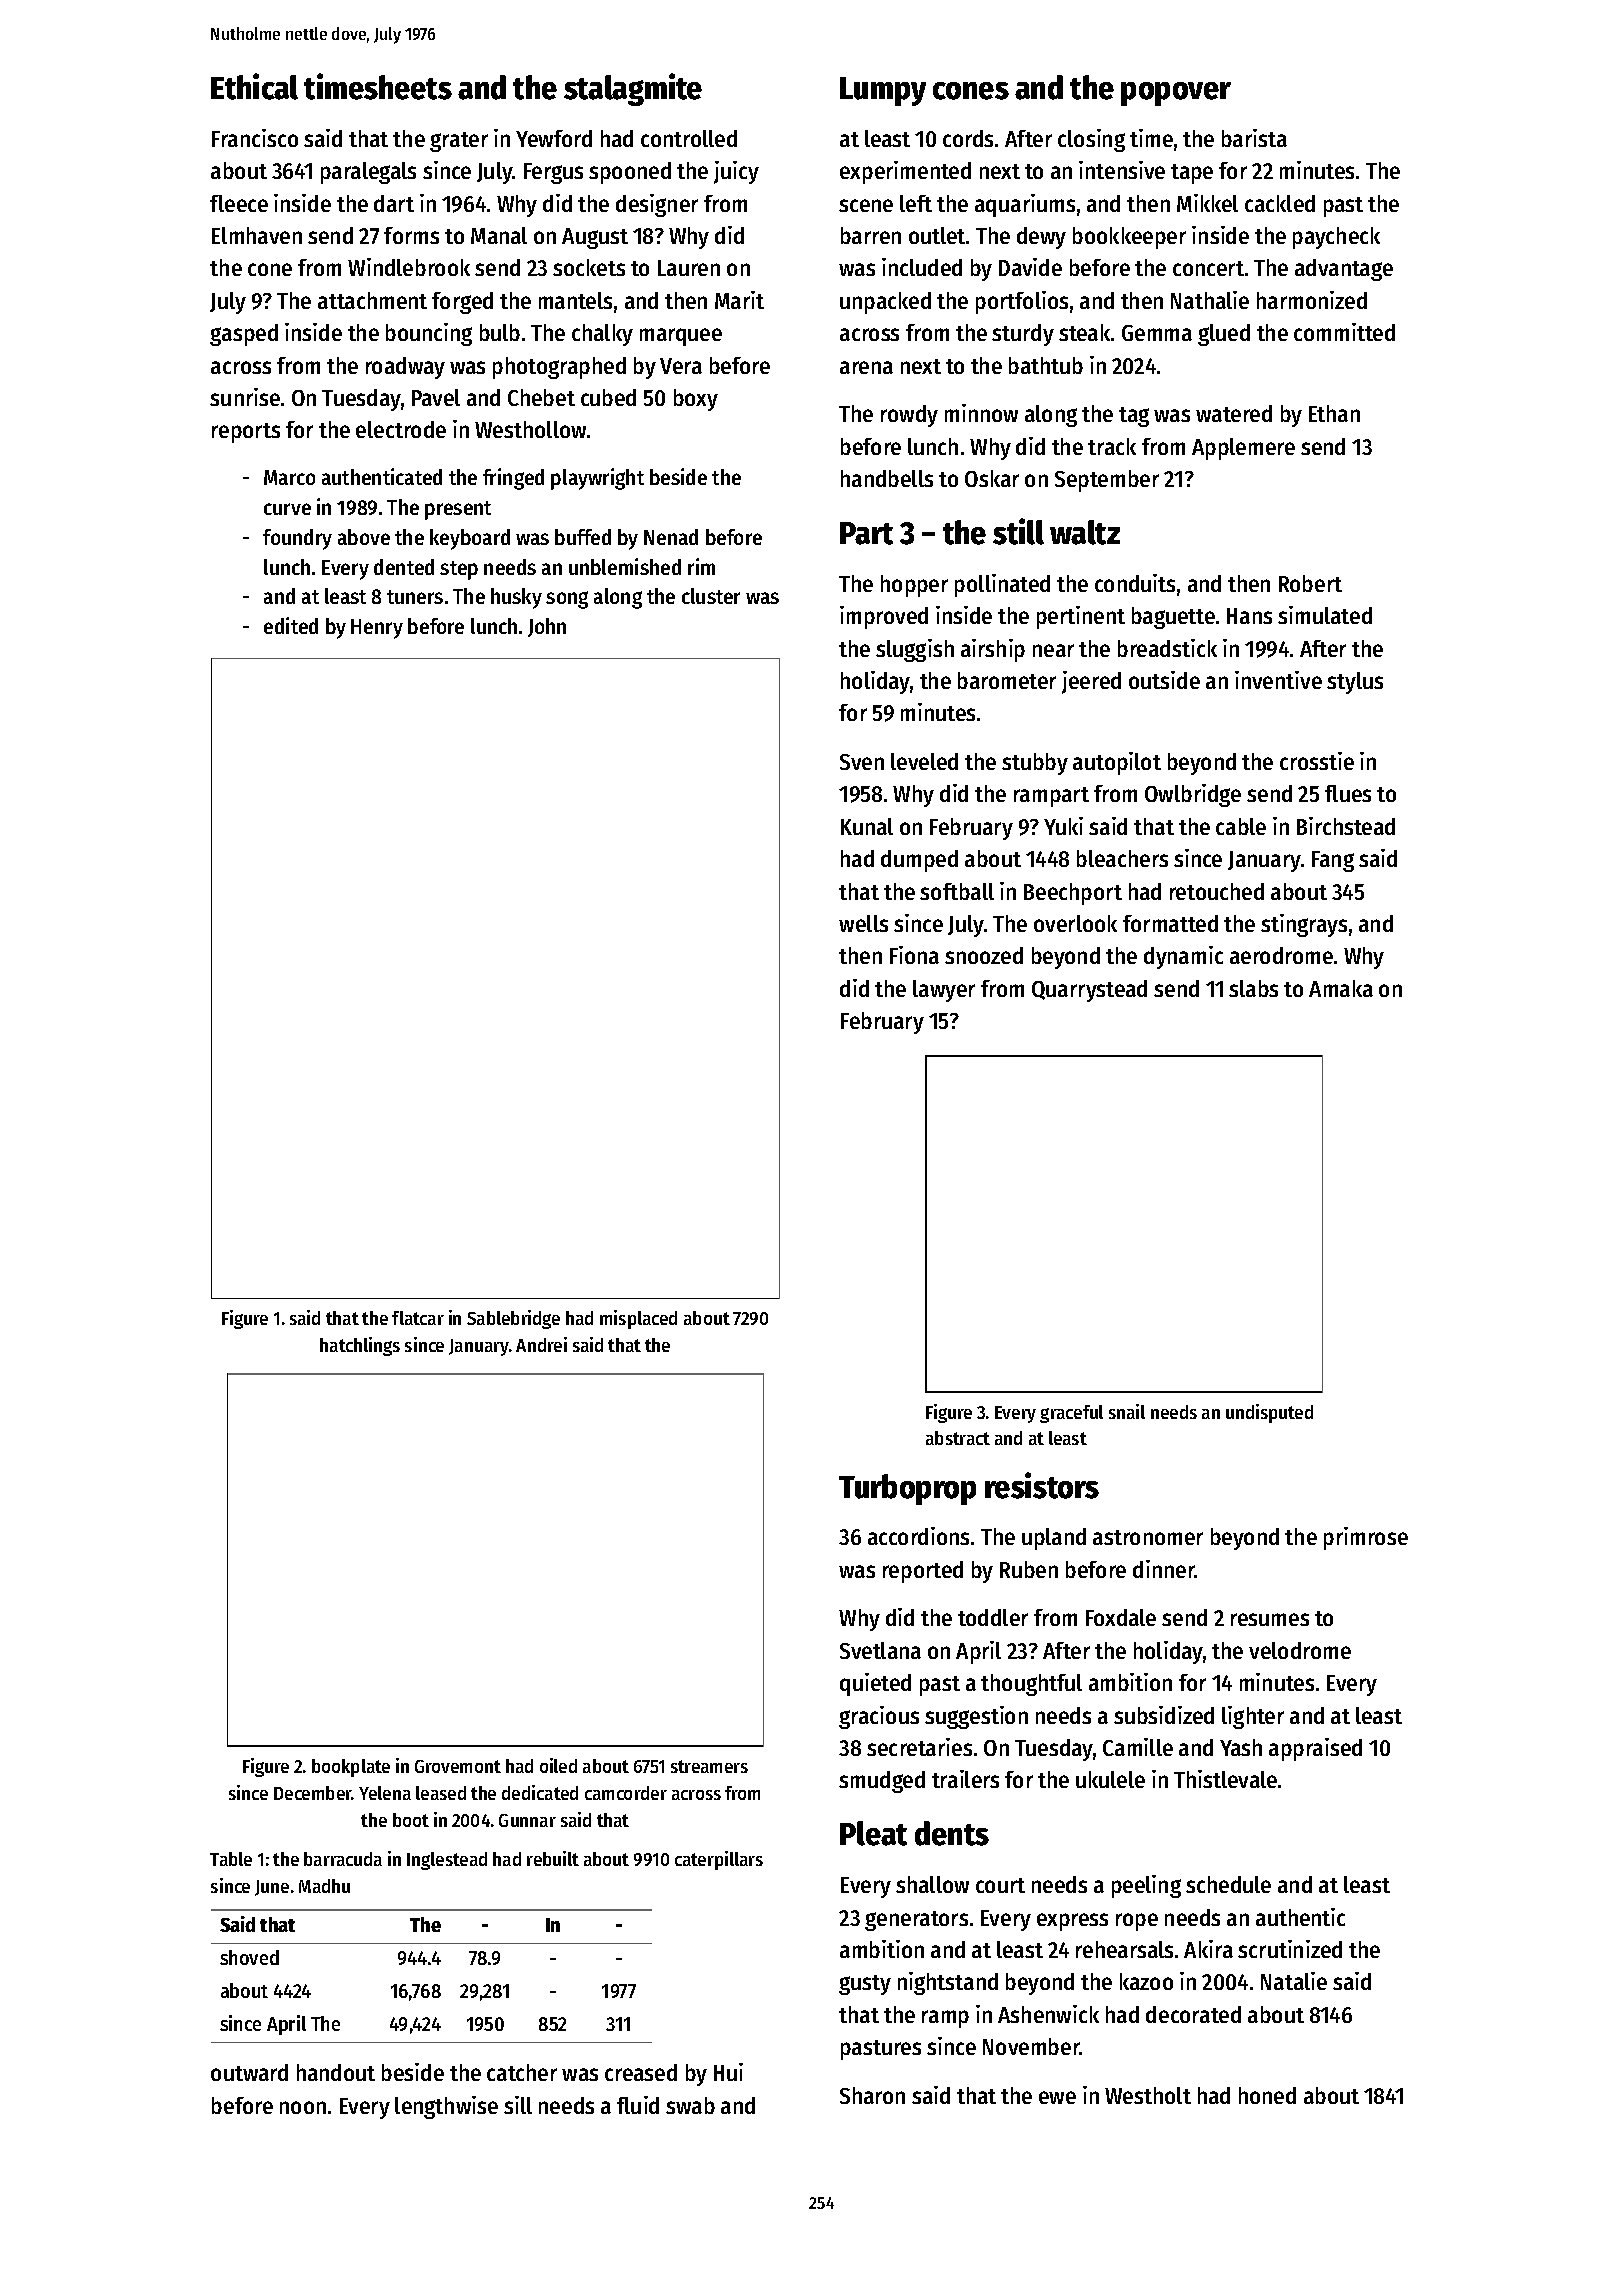  What do you see at coordinates (696, 400) in the image?
I see `boxy` at bounding box center [696, 400].
